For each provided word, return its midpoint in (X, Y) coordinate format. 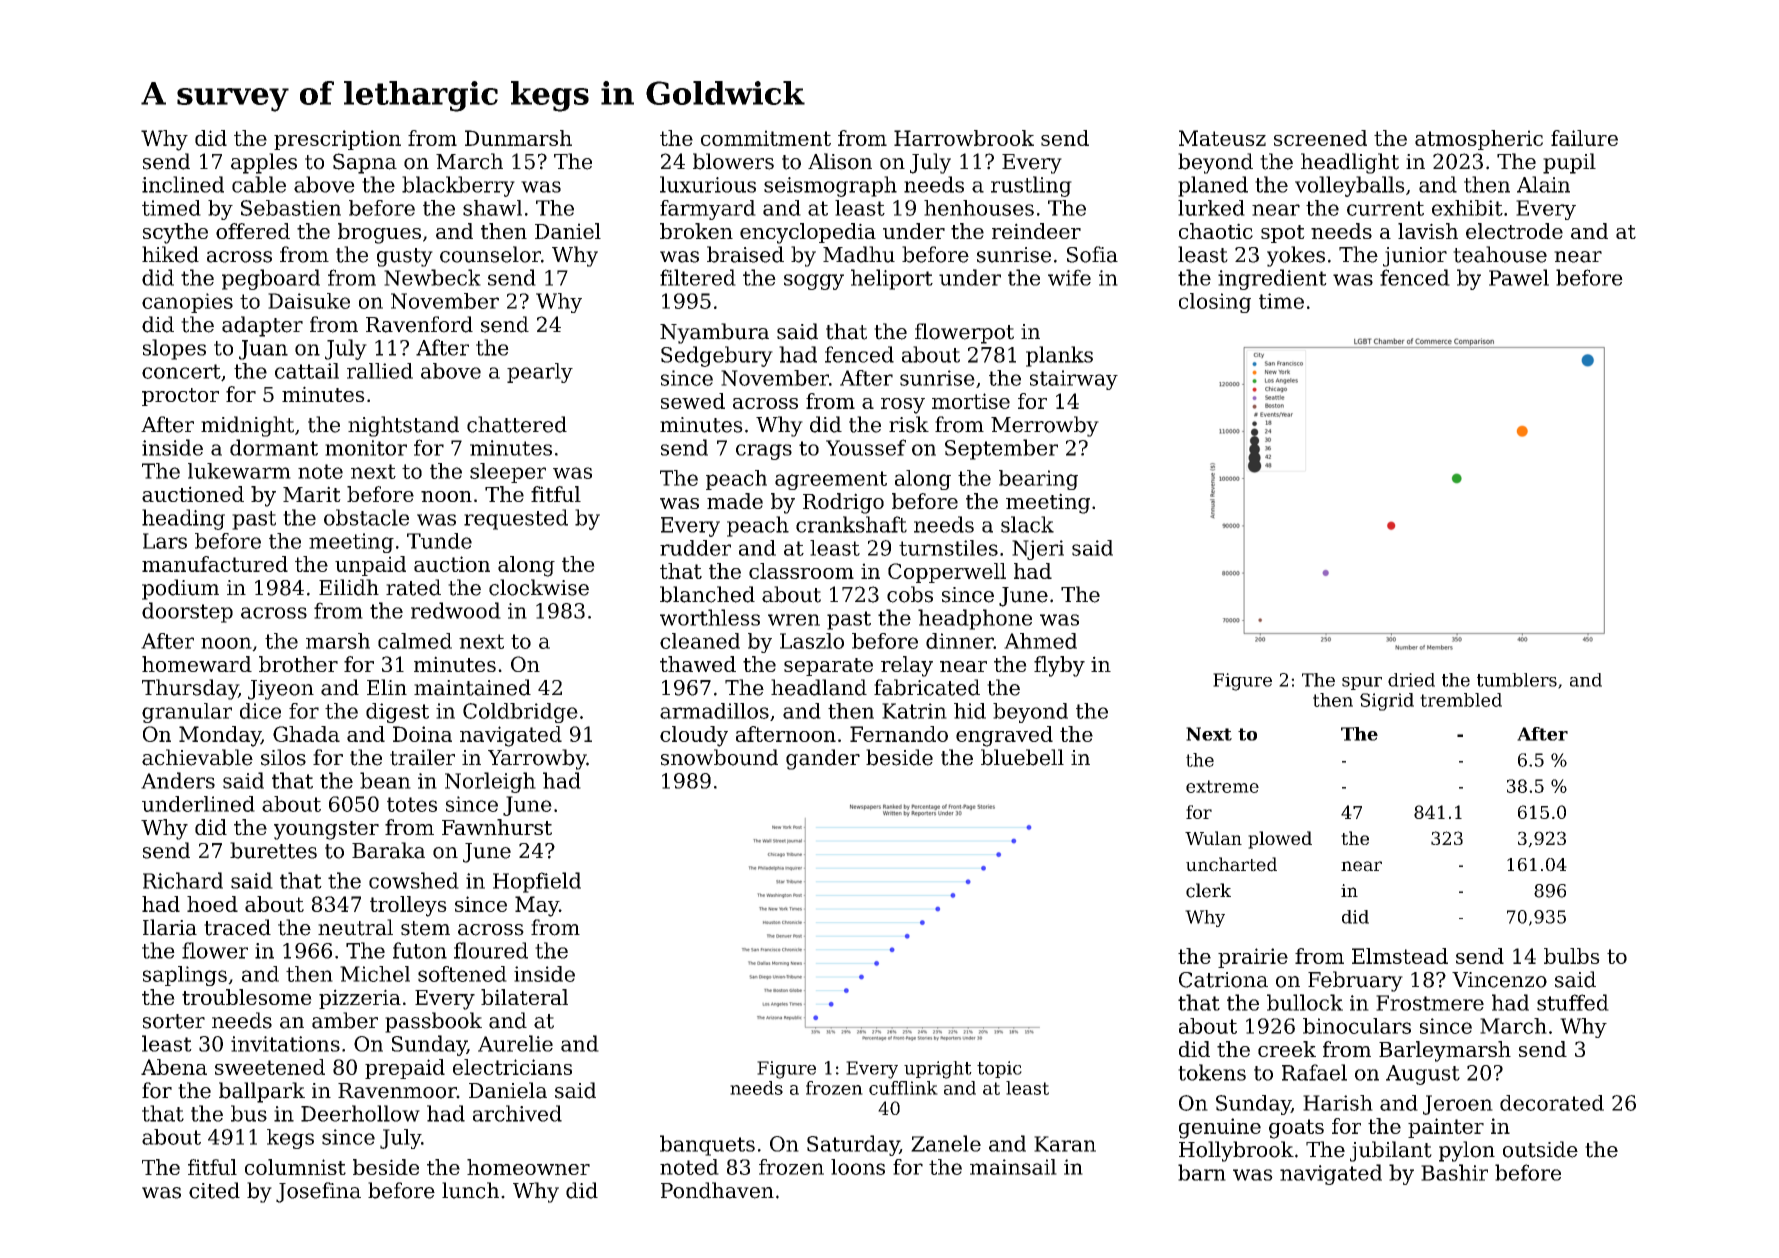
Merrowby (1045, 426)
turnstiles (948, 548)
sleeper (508, 473)
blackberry (458, 186)
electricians (512, 1067)
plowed (1280, 840)
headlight (1350, 163)
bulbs (1572, 956)
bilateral (524, 997)
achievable (197, 757)
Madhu (859, 254)
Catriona (1223, 980)
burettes (273, 850)
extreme (1222, 786)
